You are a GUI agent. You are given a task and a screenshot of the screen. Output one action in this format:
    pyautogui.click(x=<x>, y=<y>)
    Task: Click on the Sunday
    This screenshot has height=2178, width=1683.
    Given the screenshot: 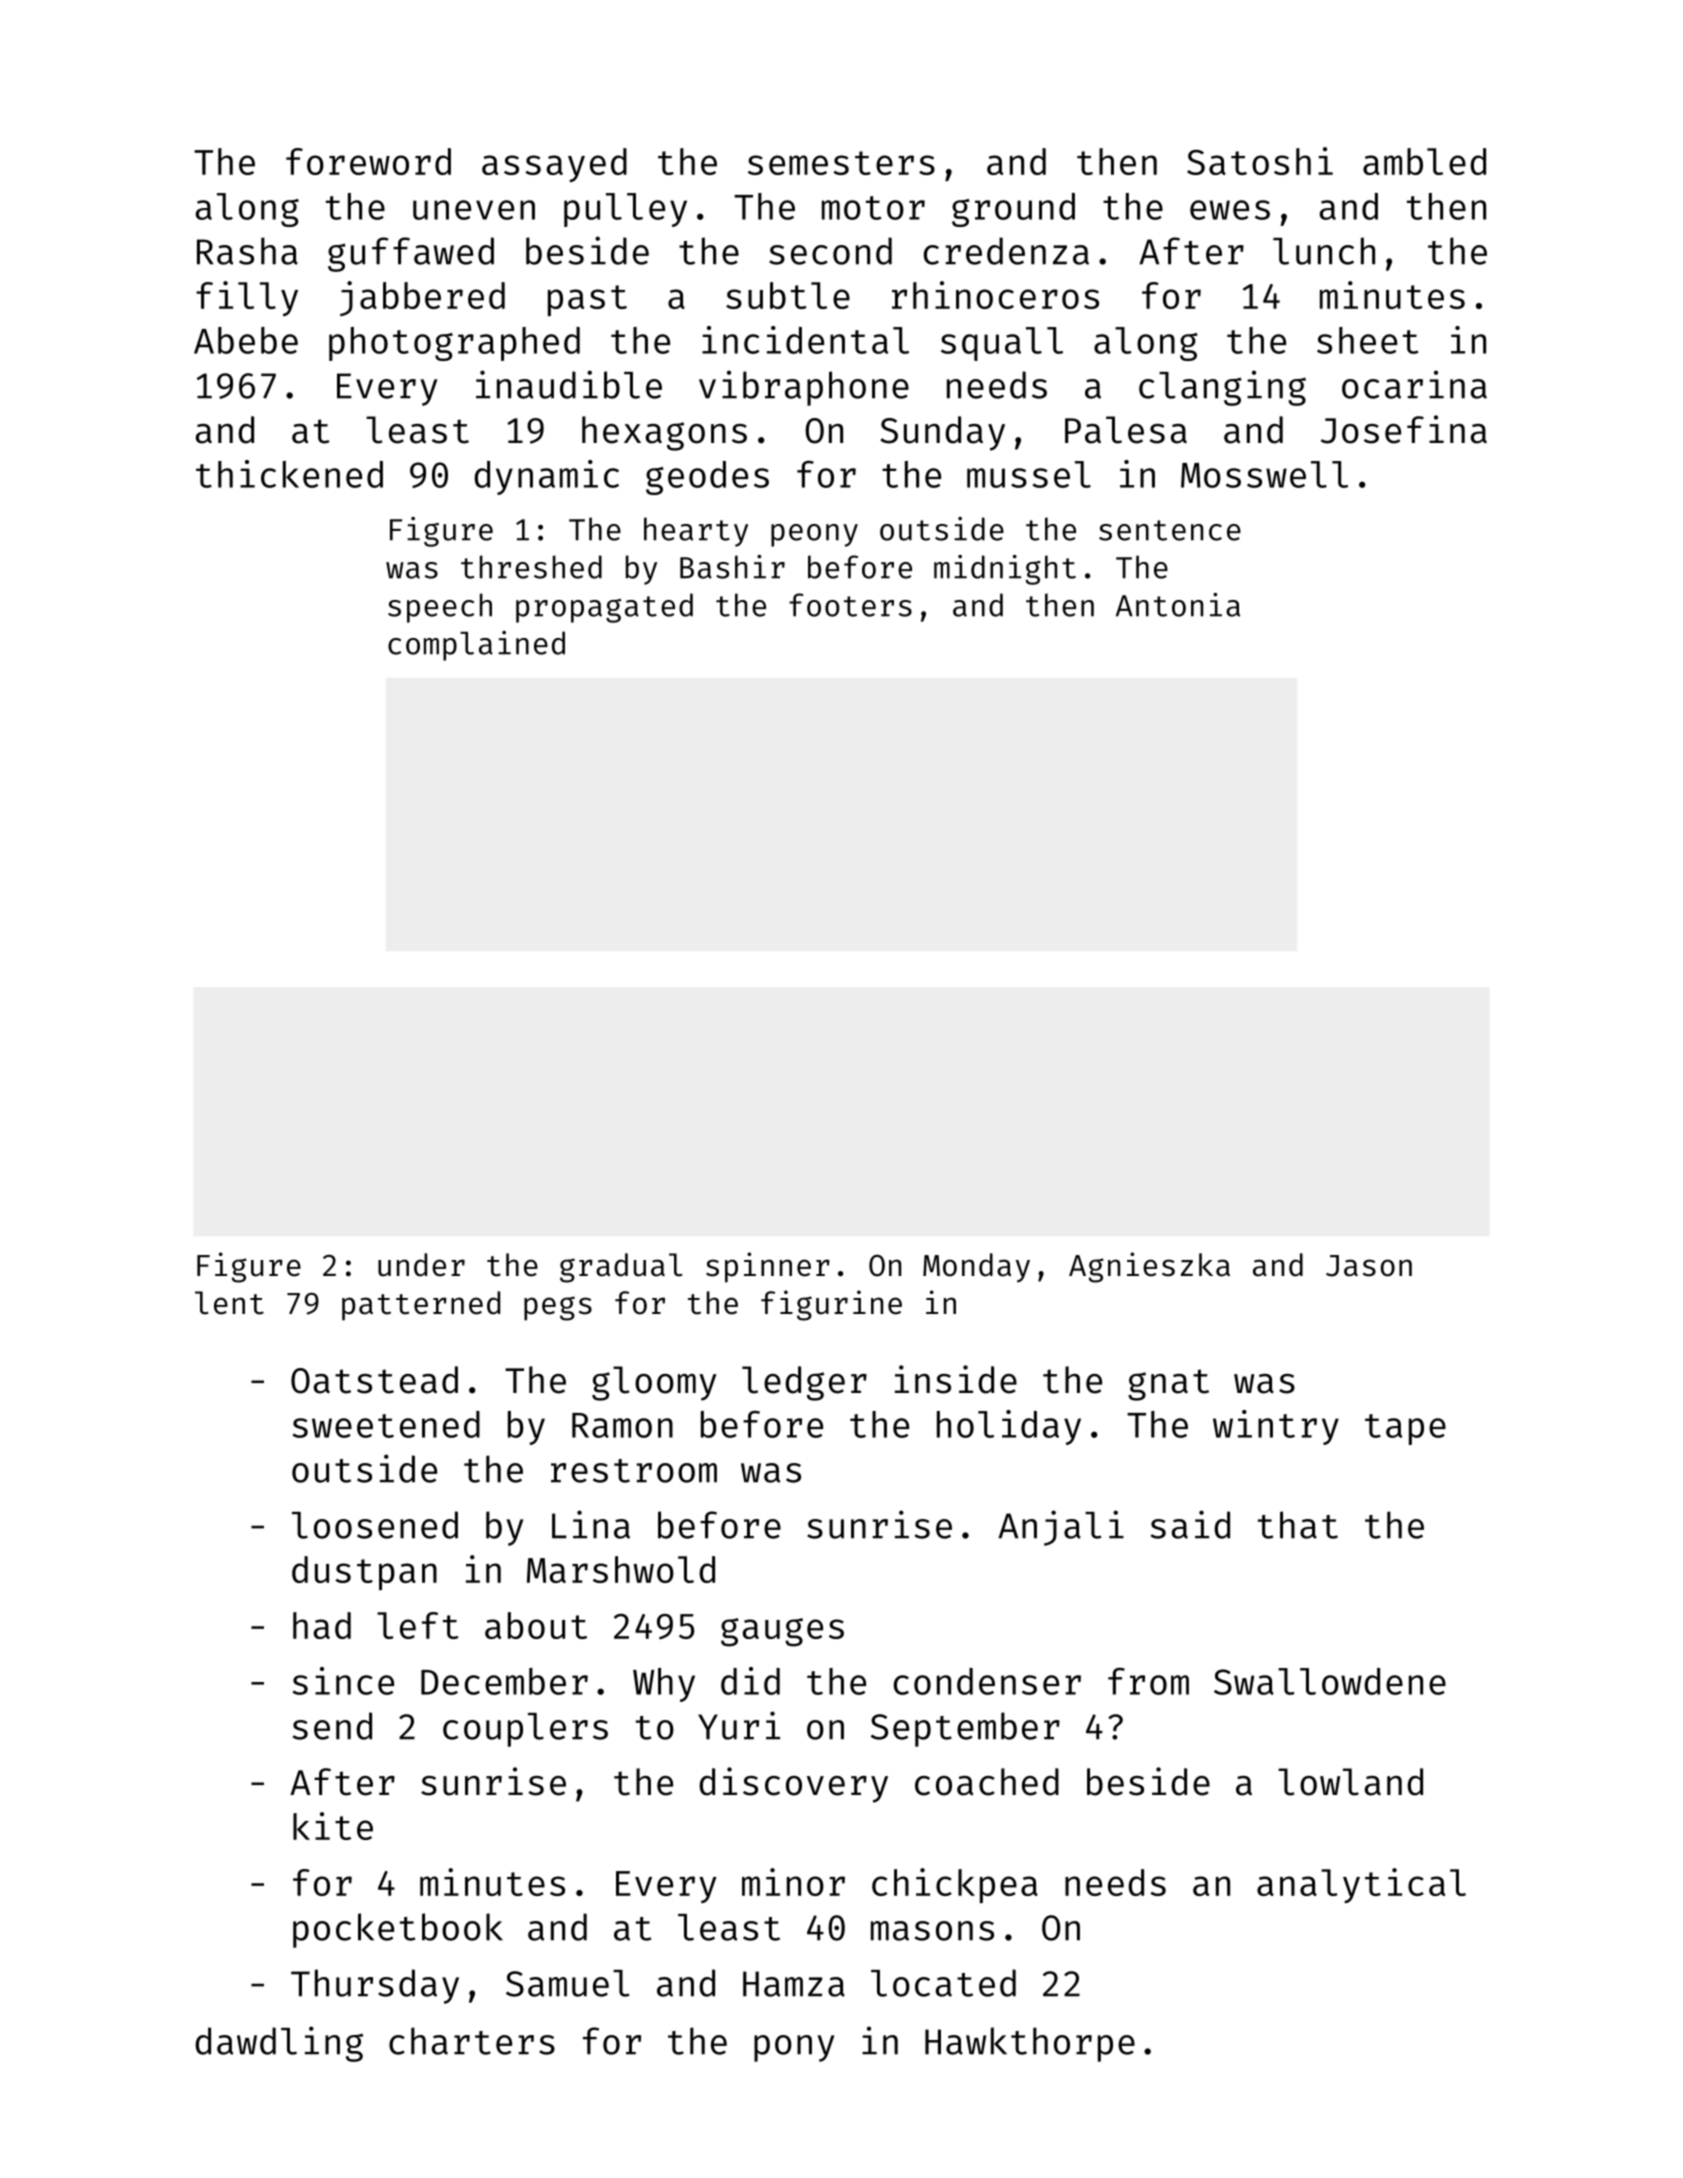 What is the action you would take?
    pyautogui.click(x=942, y=433)
